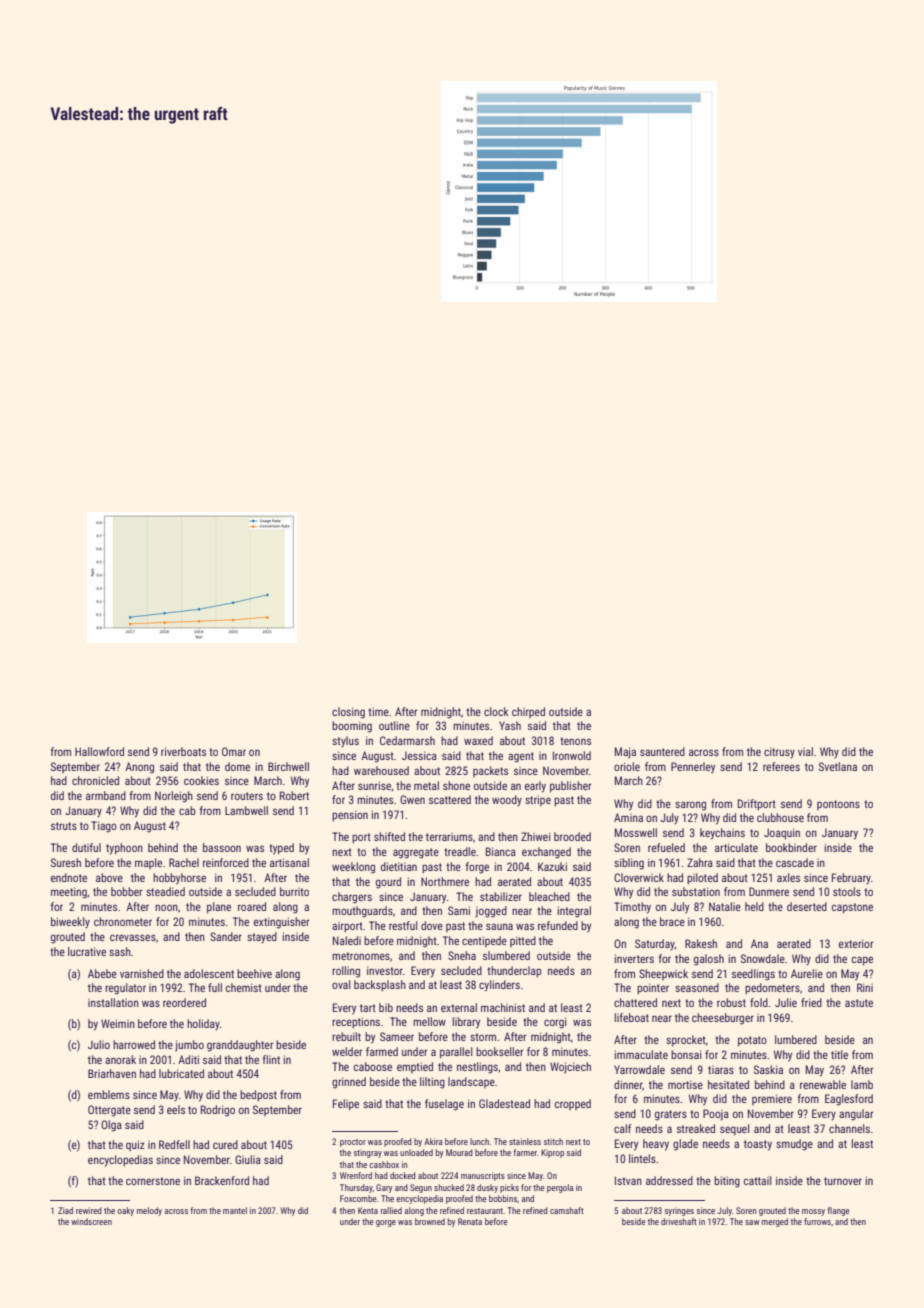 This screenshot has height=1308, width=924. I want to click on holiday, so click(203, 1024).
